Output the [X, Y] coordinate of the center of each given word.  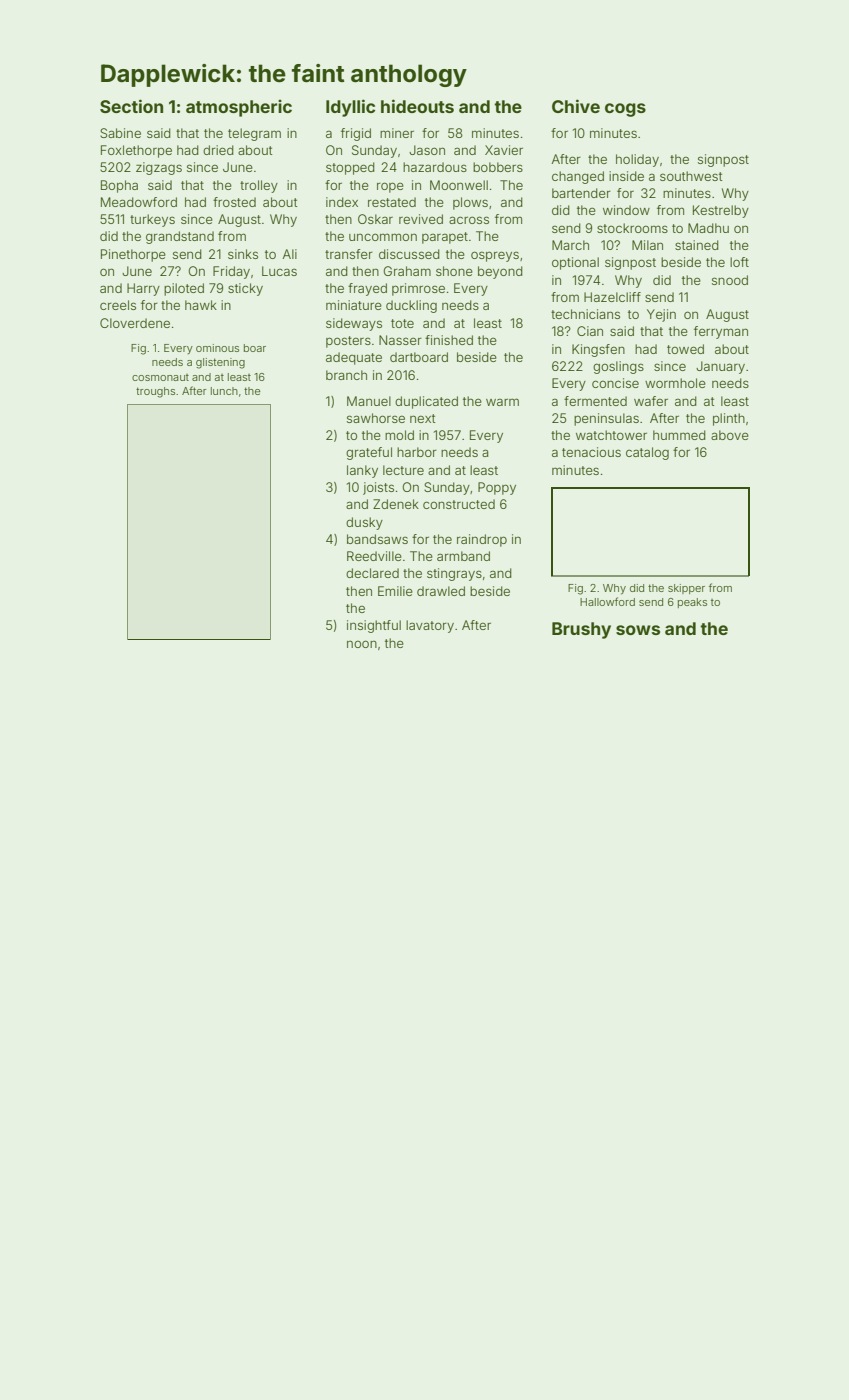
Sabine [120, 133]
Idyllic [350, 108]
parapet [445, 238]
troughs [155, 392]
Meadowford [139, 202]
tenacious [591, 452]
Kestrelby [721, 211]
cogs [625, 110]
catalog [647, 453]
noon [362, 644]
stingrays [454, 574]
